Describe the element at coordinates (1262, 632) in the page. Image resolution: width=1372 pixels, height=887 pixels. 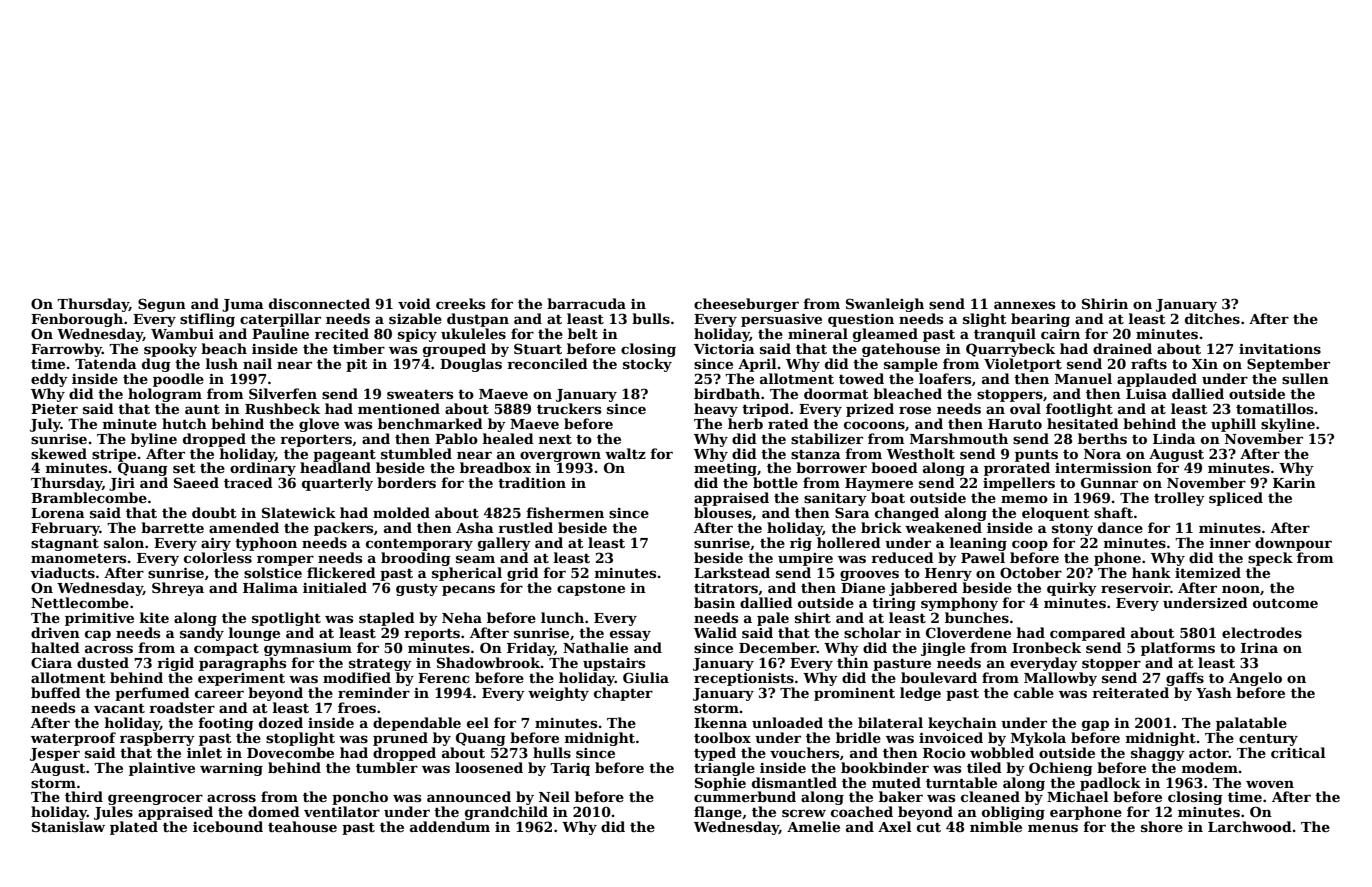
I see `electrodes` at that location.
